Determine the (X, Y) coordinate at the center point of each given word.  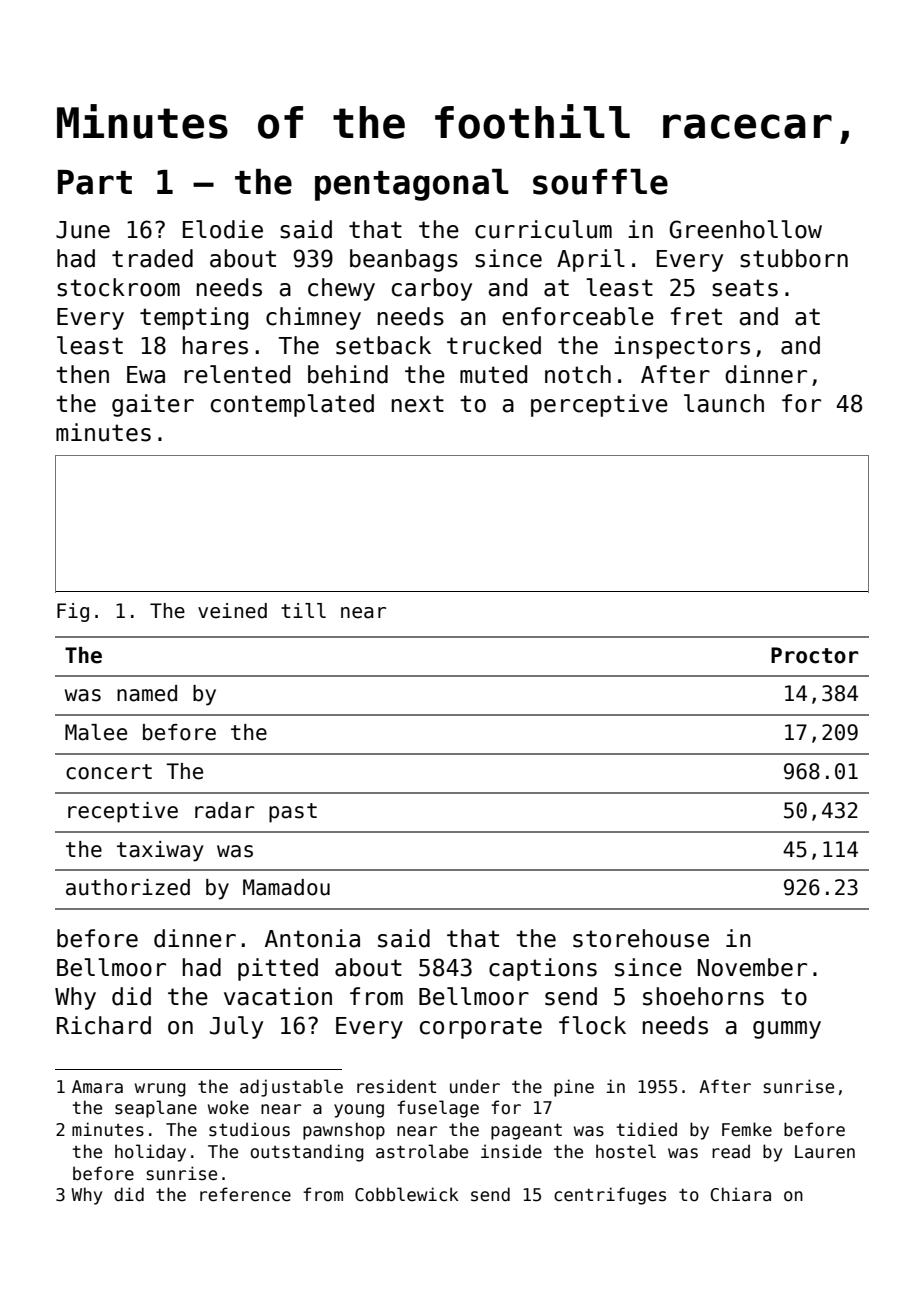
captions (543, 969)
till (303, 610)
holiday (150, 1153)
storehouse (641, 938)
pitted (278, 969)
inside (511, 1151)
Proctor (815, 655)
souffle (600, 182)
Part (95, 182)
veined (232, 611)
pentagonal (412, 185)
